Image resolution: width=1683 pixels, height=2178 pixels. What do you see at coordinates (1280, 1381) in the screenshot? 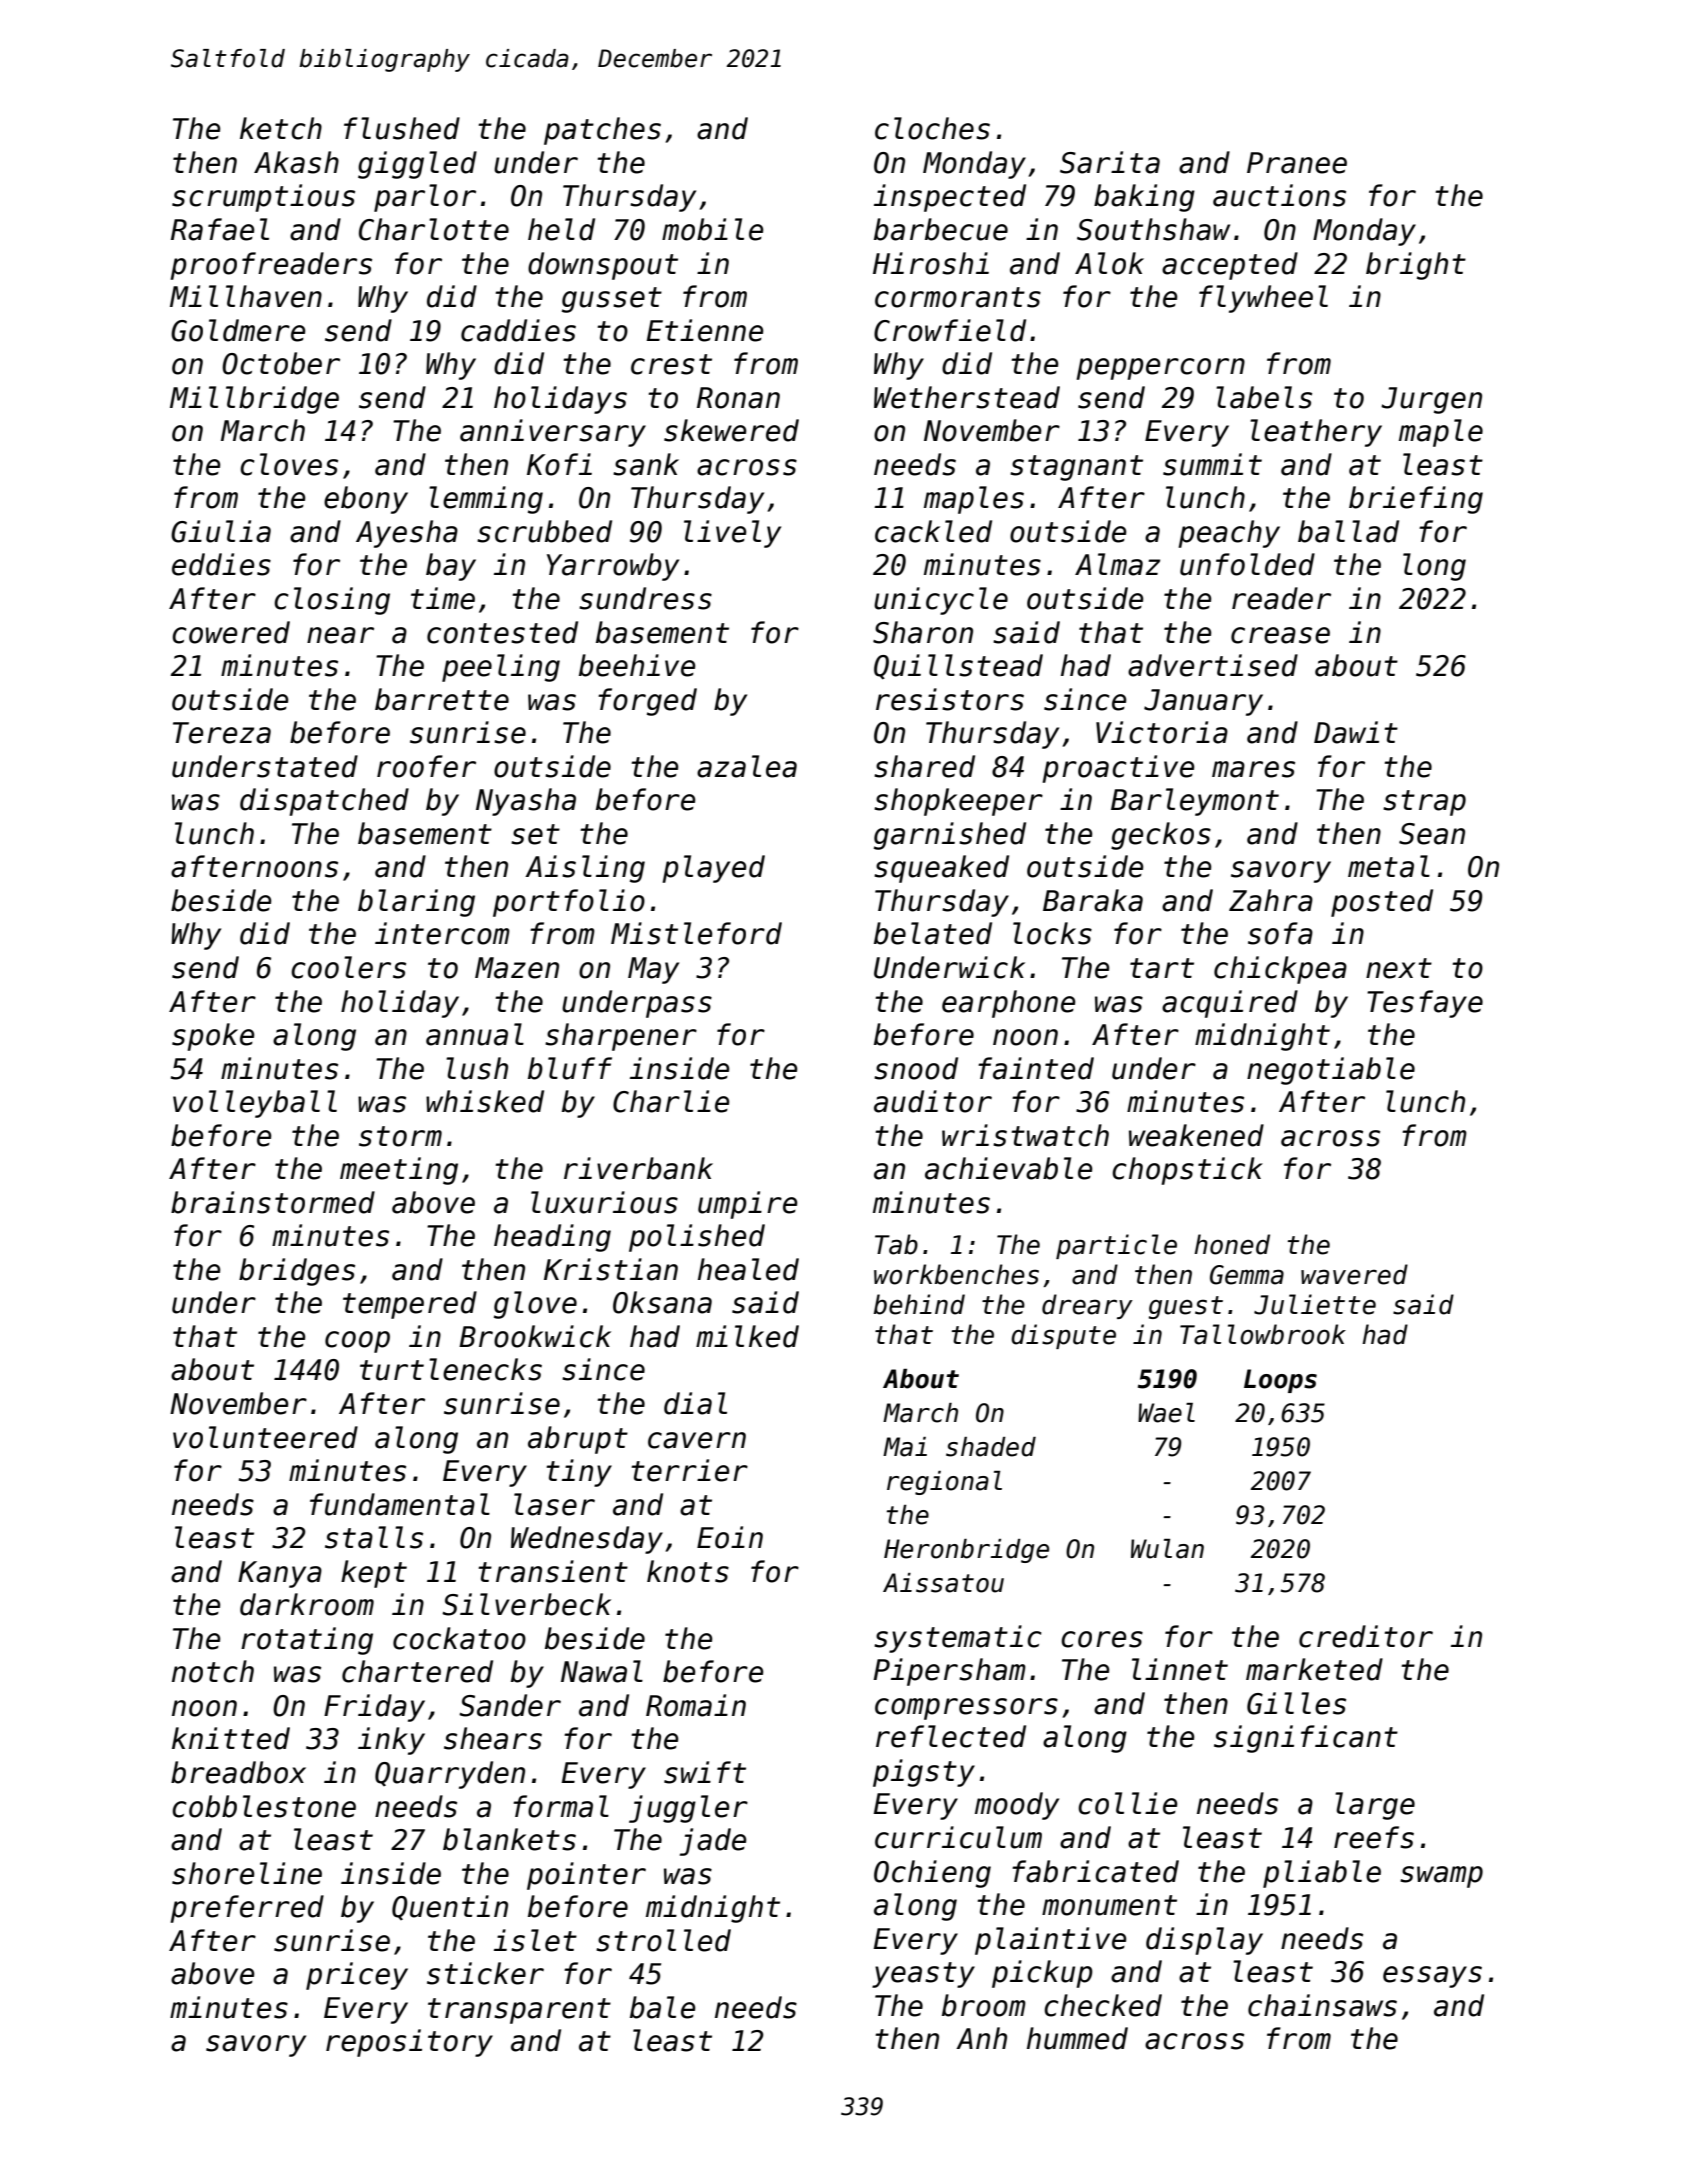
I see `Loops` at bounding box center [1280, 1381].
